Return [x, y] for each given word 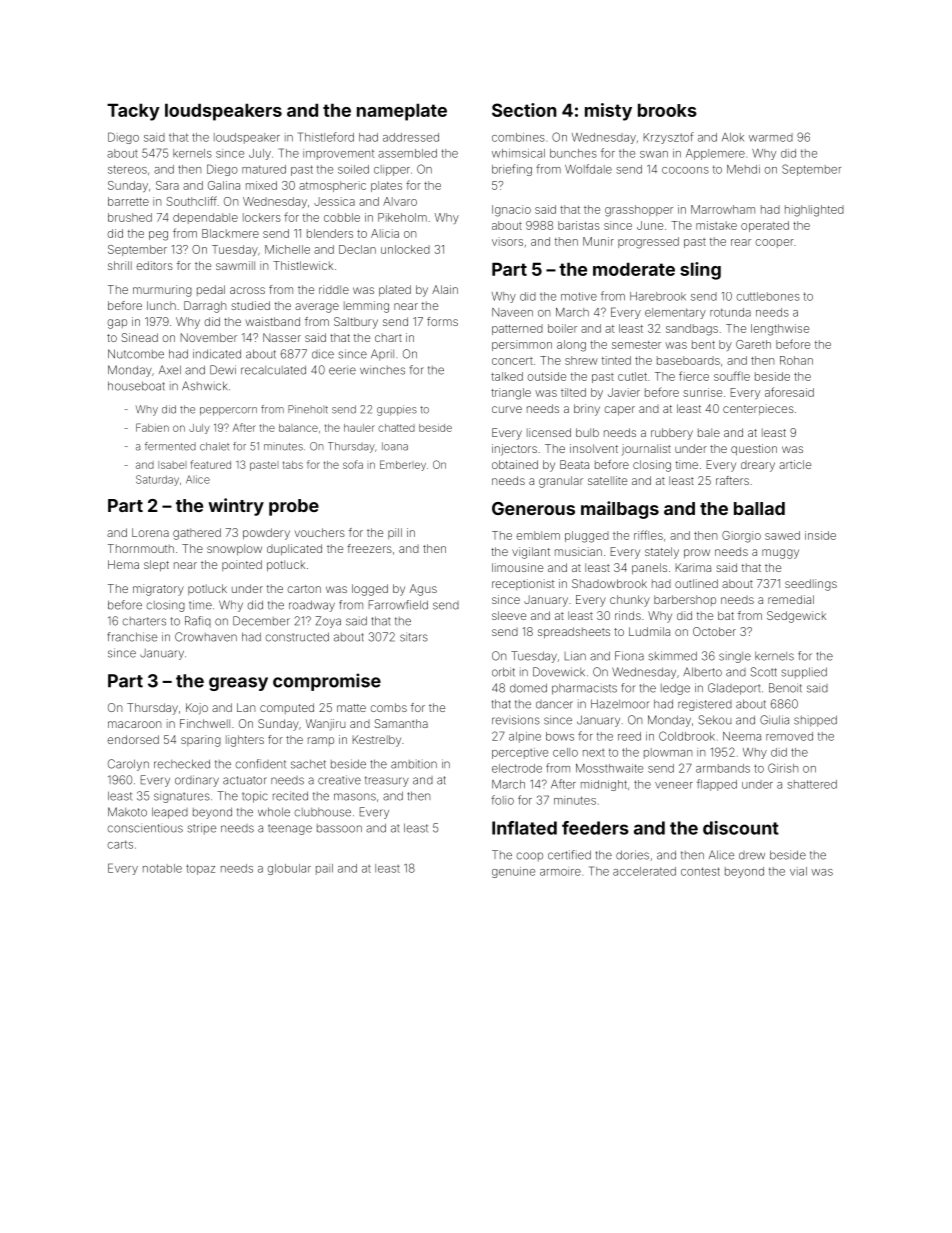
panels [649, 569]
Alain [445, 289]
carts [120, 844]
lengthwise [780, 330]
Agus [423, 590]
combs [388, 707]
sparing [201, 741]
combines [518, 137]
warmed [771, 137]
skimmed [673, 656]
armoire [560, 871]
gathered [197, 534]
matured [264, 169]
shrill [120, 265]
